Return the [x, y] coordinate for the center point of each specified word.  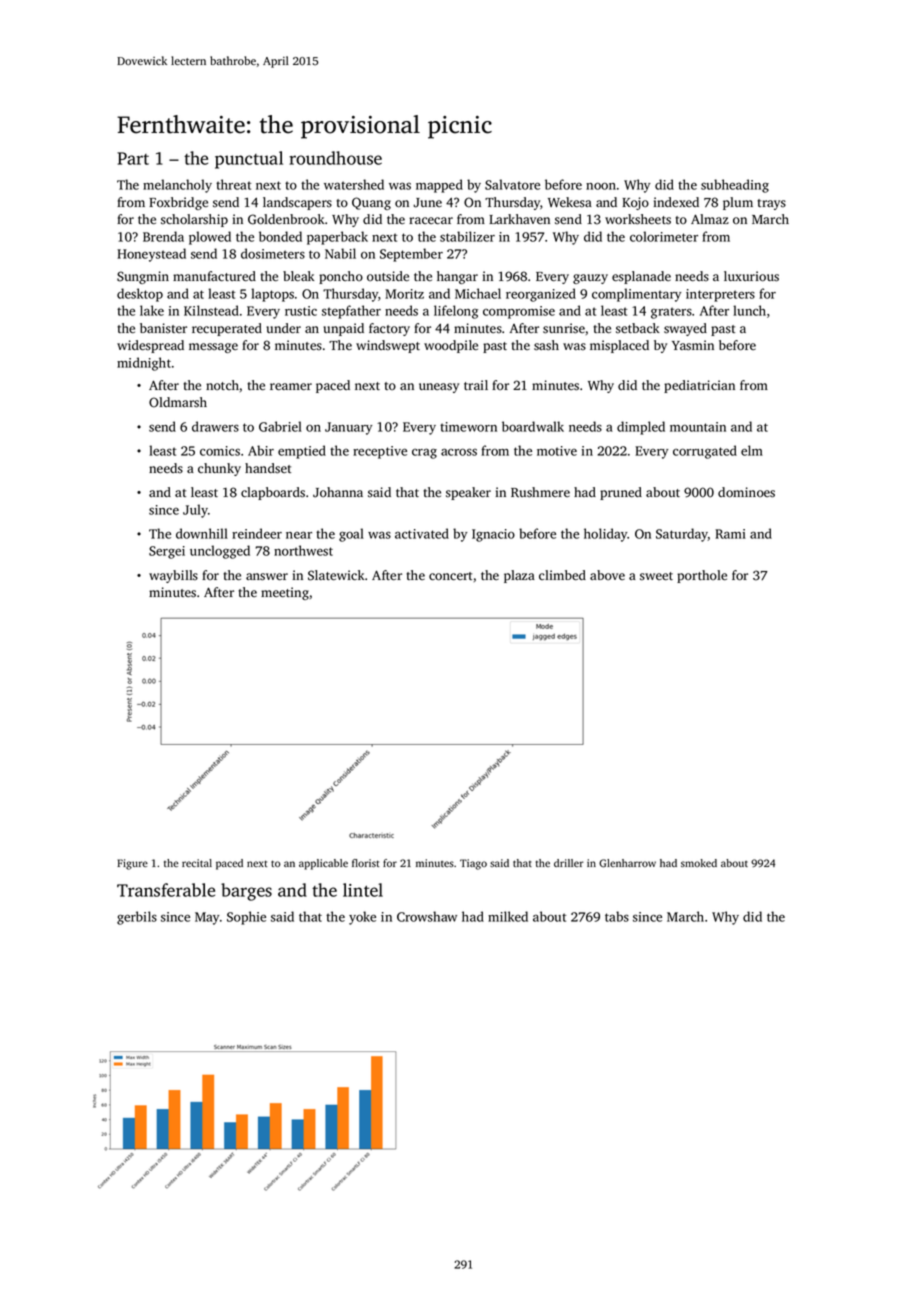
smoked [699, 863]
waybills [173, 576]
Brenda [163, 236]
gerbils [137, 918]
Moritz [404, 294]
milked [508, 916]
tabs [617, 916]
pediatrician [699, 386]
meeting [285, 593]
